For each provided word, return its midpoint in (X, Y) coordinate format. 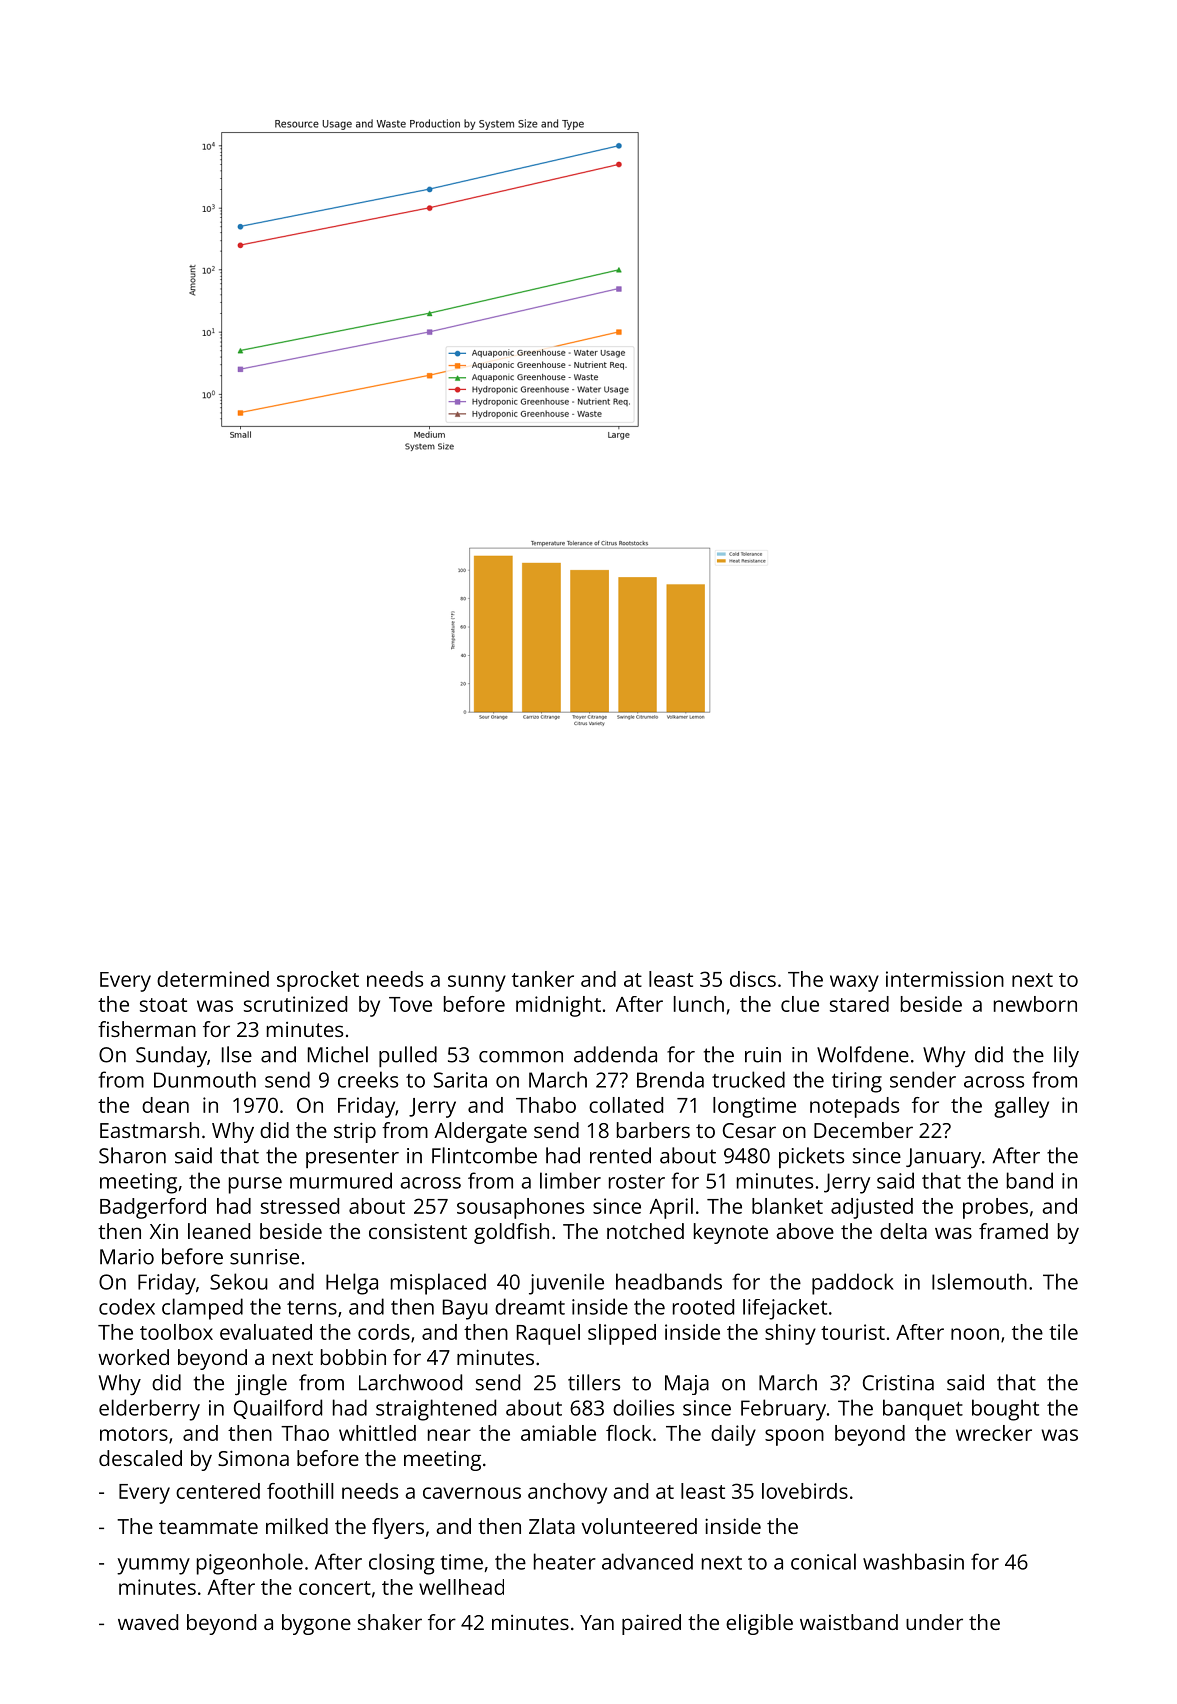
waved (148, 1622)
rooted (703, 1307)
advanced (647, 1561)
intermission (945, 979)
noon (975, 1334)
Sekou (239, 1281)
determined (213, 979)
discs (753, 979)
